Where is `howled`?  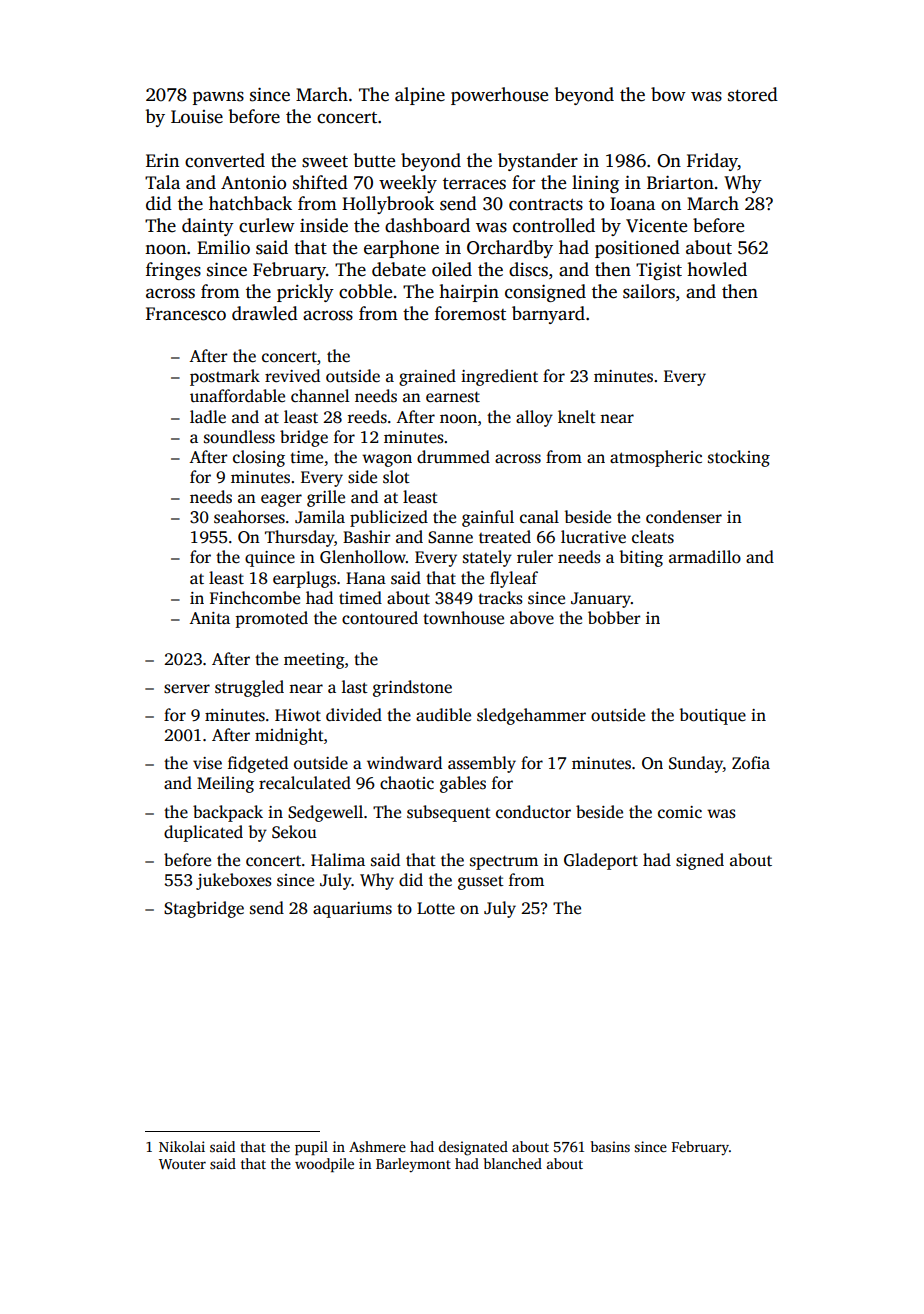
howled is located at coordinates (717, 269).
